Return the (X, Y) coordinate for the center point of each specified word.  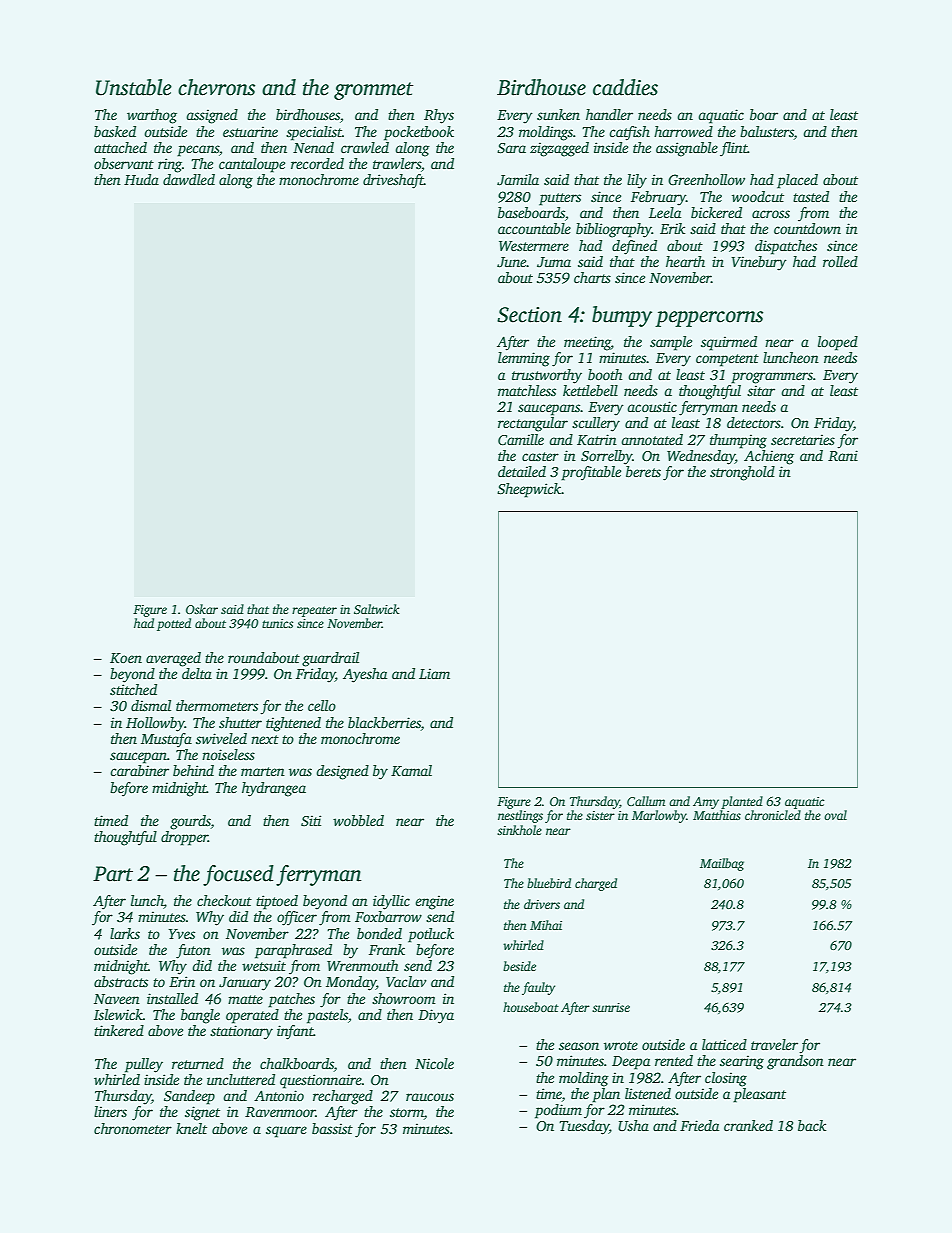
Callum (646, 801)
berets (643, 471)
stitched (133, 689)
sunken (558, 114)
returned (198, 1063)
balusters (767, 131)
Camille (521, 439)
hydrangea (274, 789)
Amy (706, 803)
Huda (141, 179)
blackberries (384, 722)
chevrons (216, 87)
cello (322, 705)
